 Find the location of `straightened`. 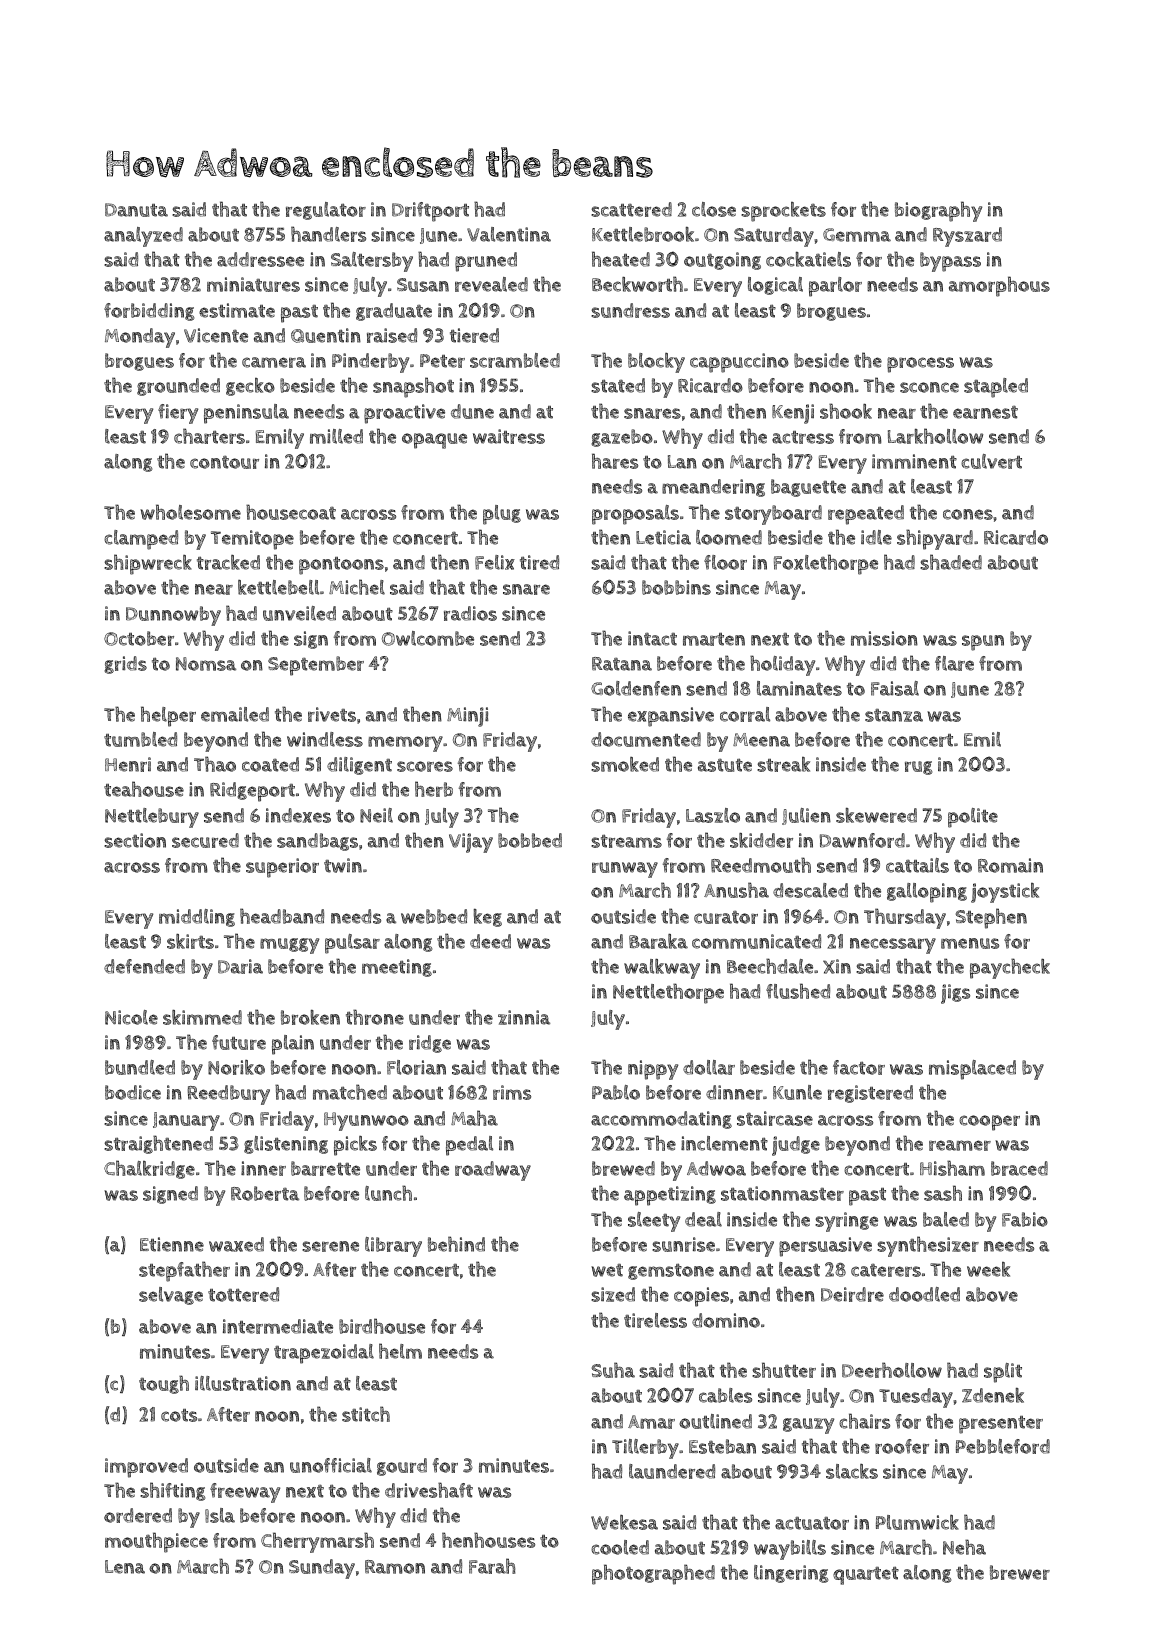

straightened is located at coordinates (158, 1144).
